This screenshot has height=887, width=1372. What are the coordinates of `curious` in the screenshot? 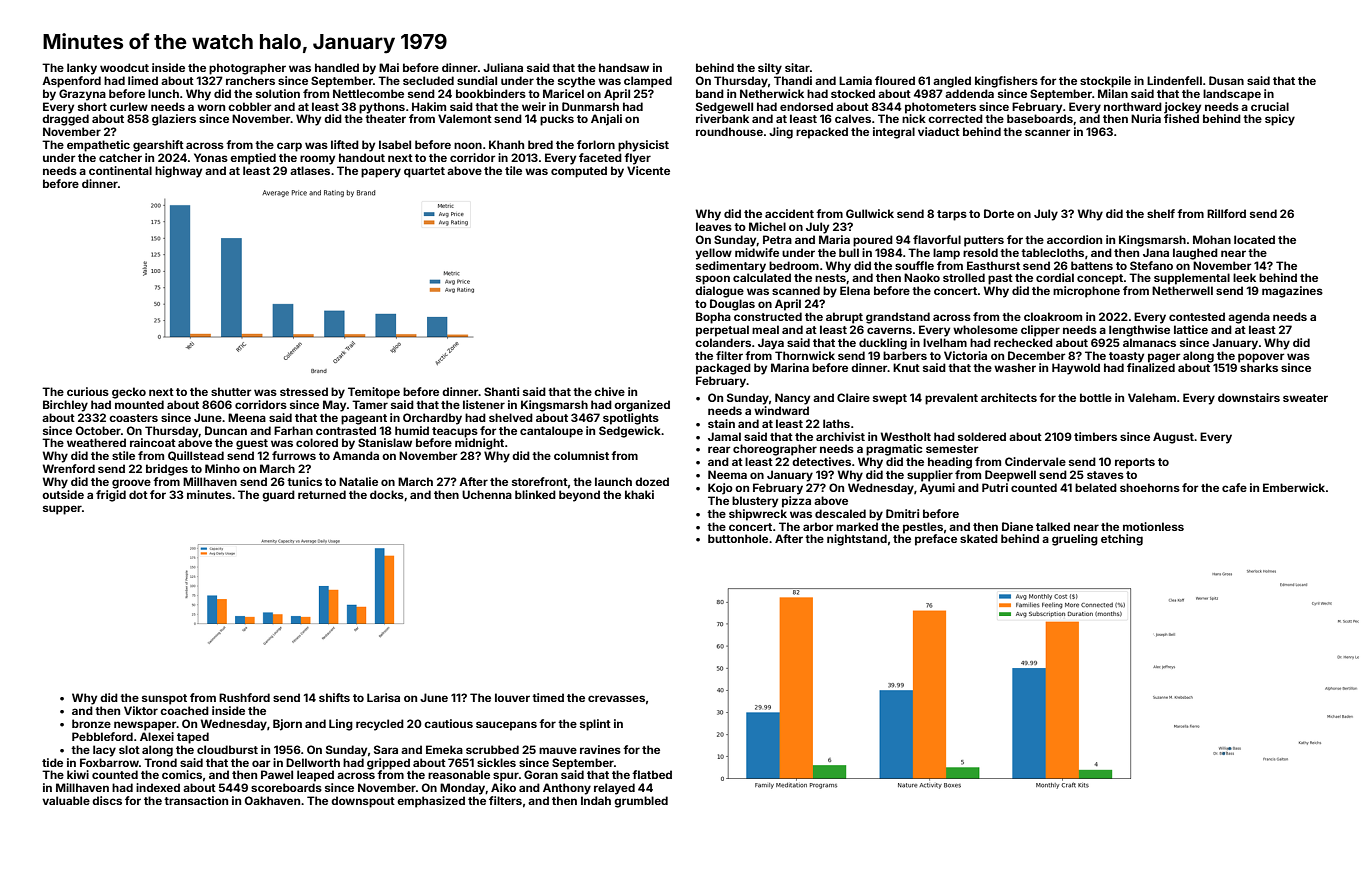 It's located at (88, 391).
